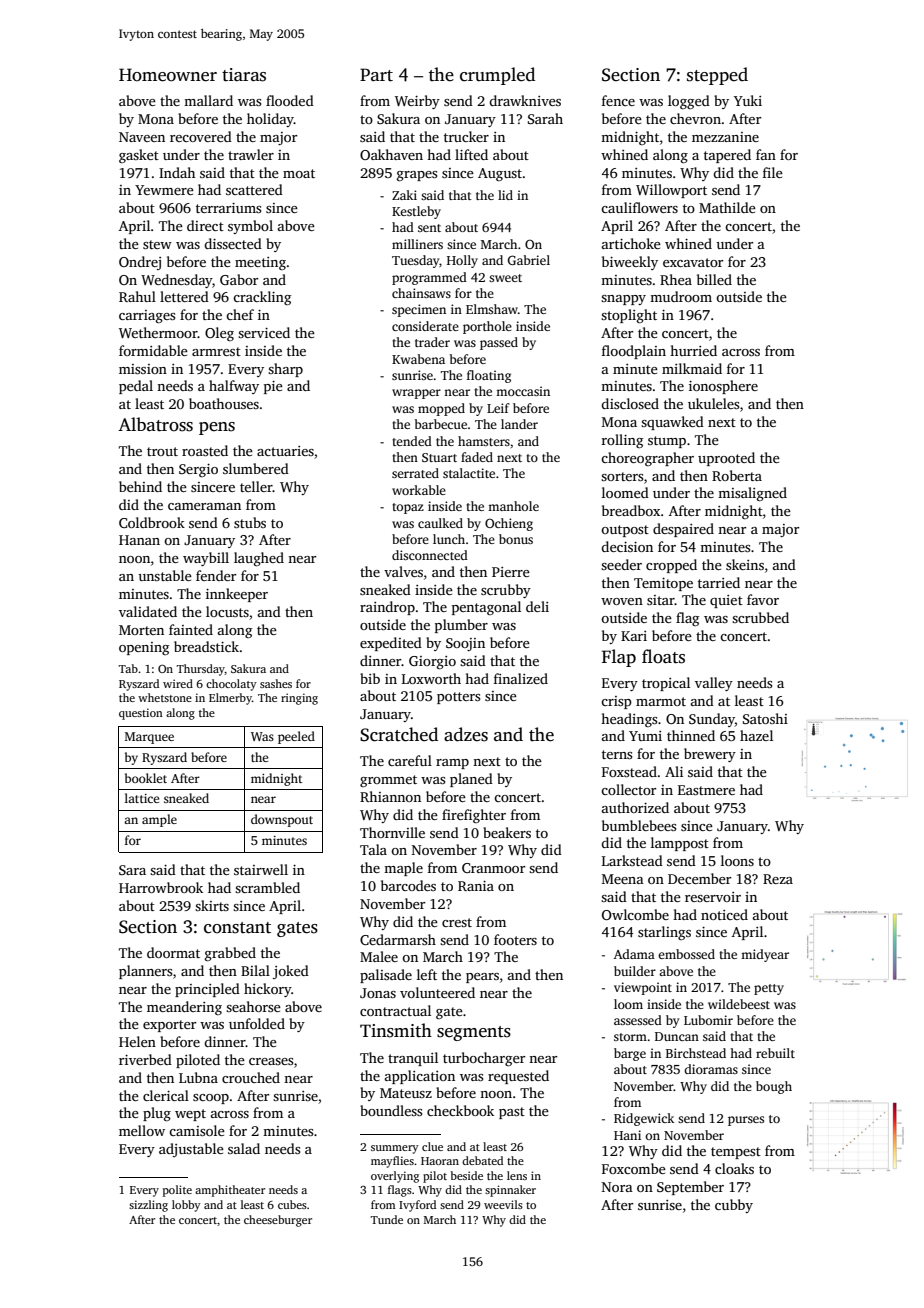 The width and height of the screenshot is (924, 1308). I want to click on Yuki, so click(748, 100).
